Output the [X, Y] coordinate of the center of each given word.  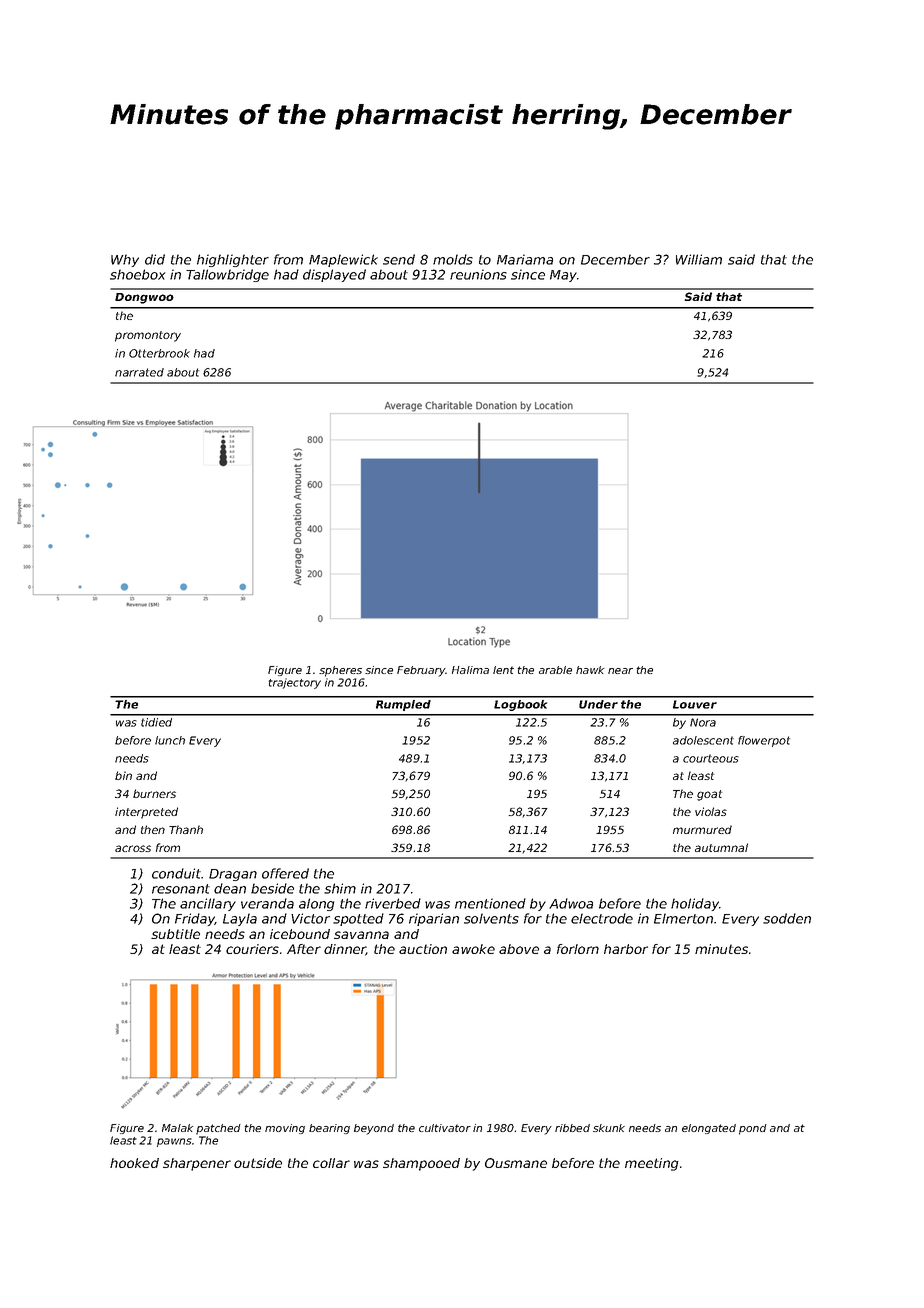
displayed [334, 275]
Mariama [525, 259]
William [699, 259]
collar [331, 1163]
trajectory [295, 683]
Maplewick [343, 260]
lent [503, 670]
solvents [491, 918]
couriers [252, 949]
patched [218, 1129]
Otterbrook [159, 353]
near [620, 671]
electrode [602, 918]
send [399, 259]
